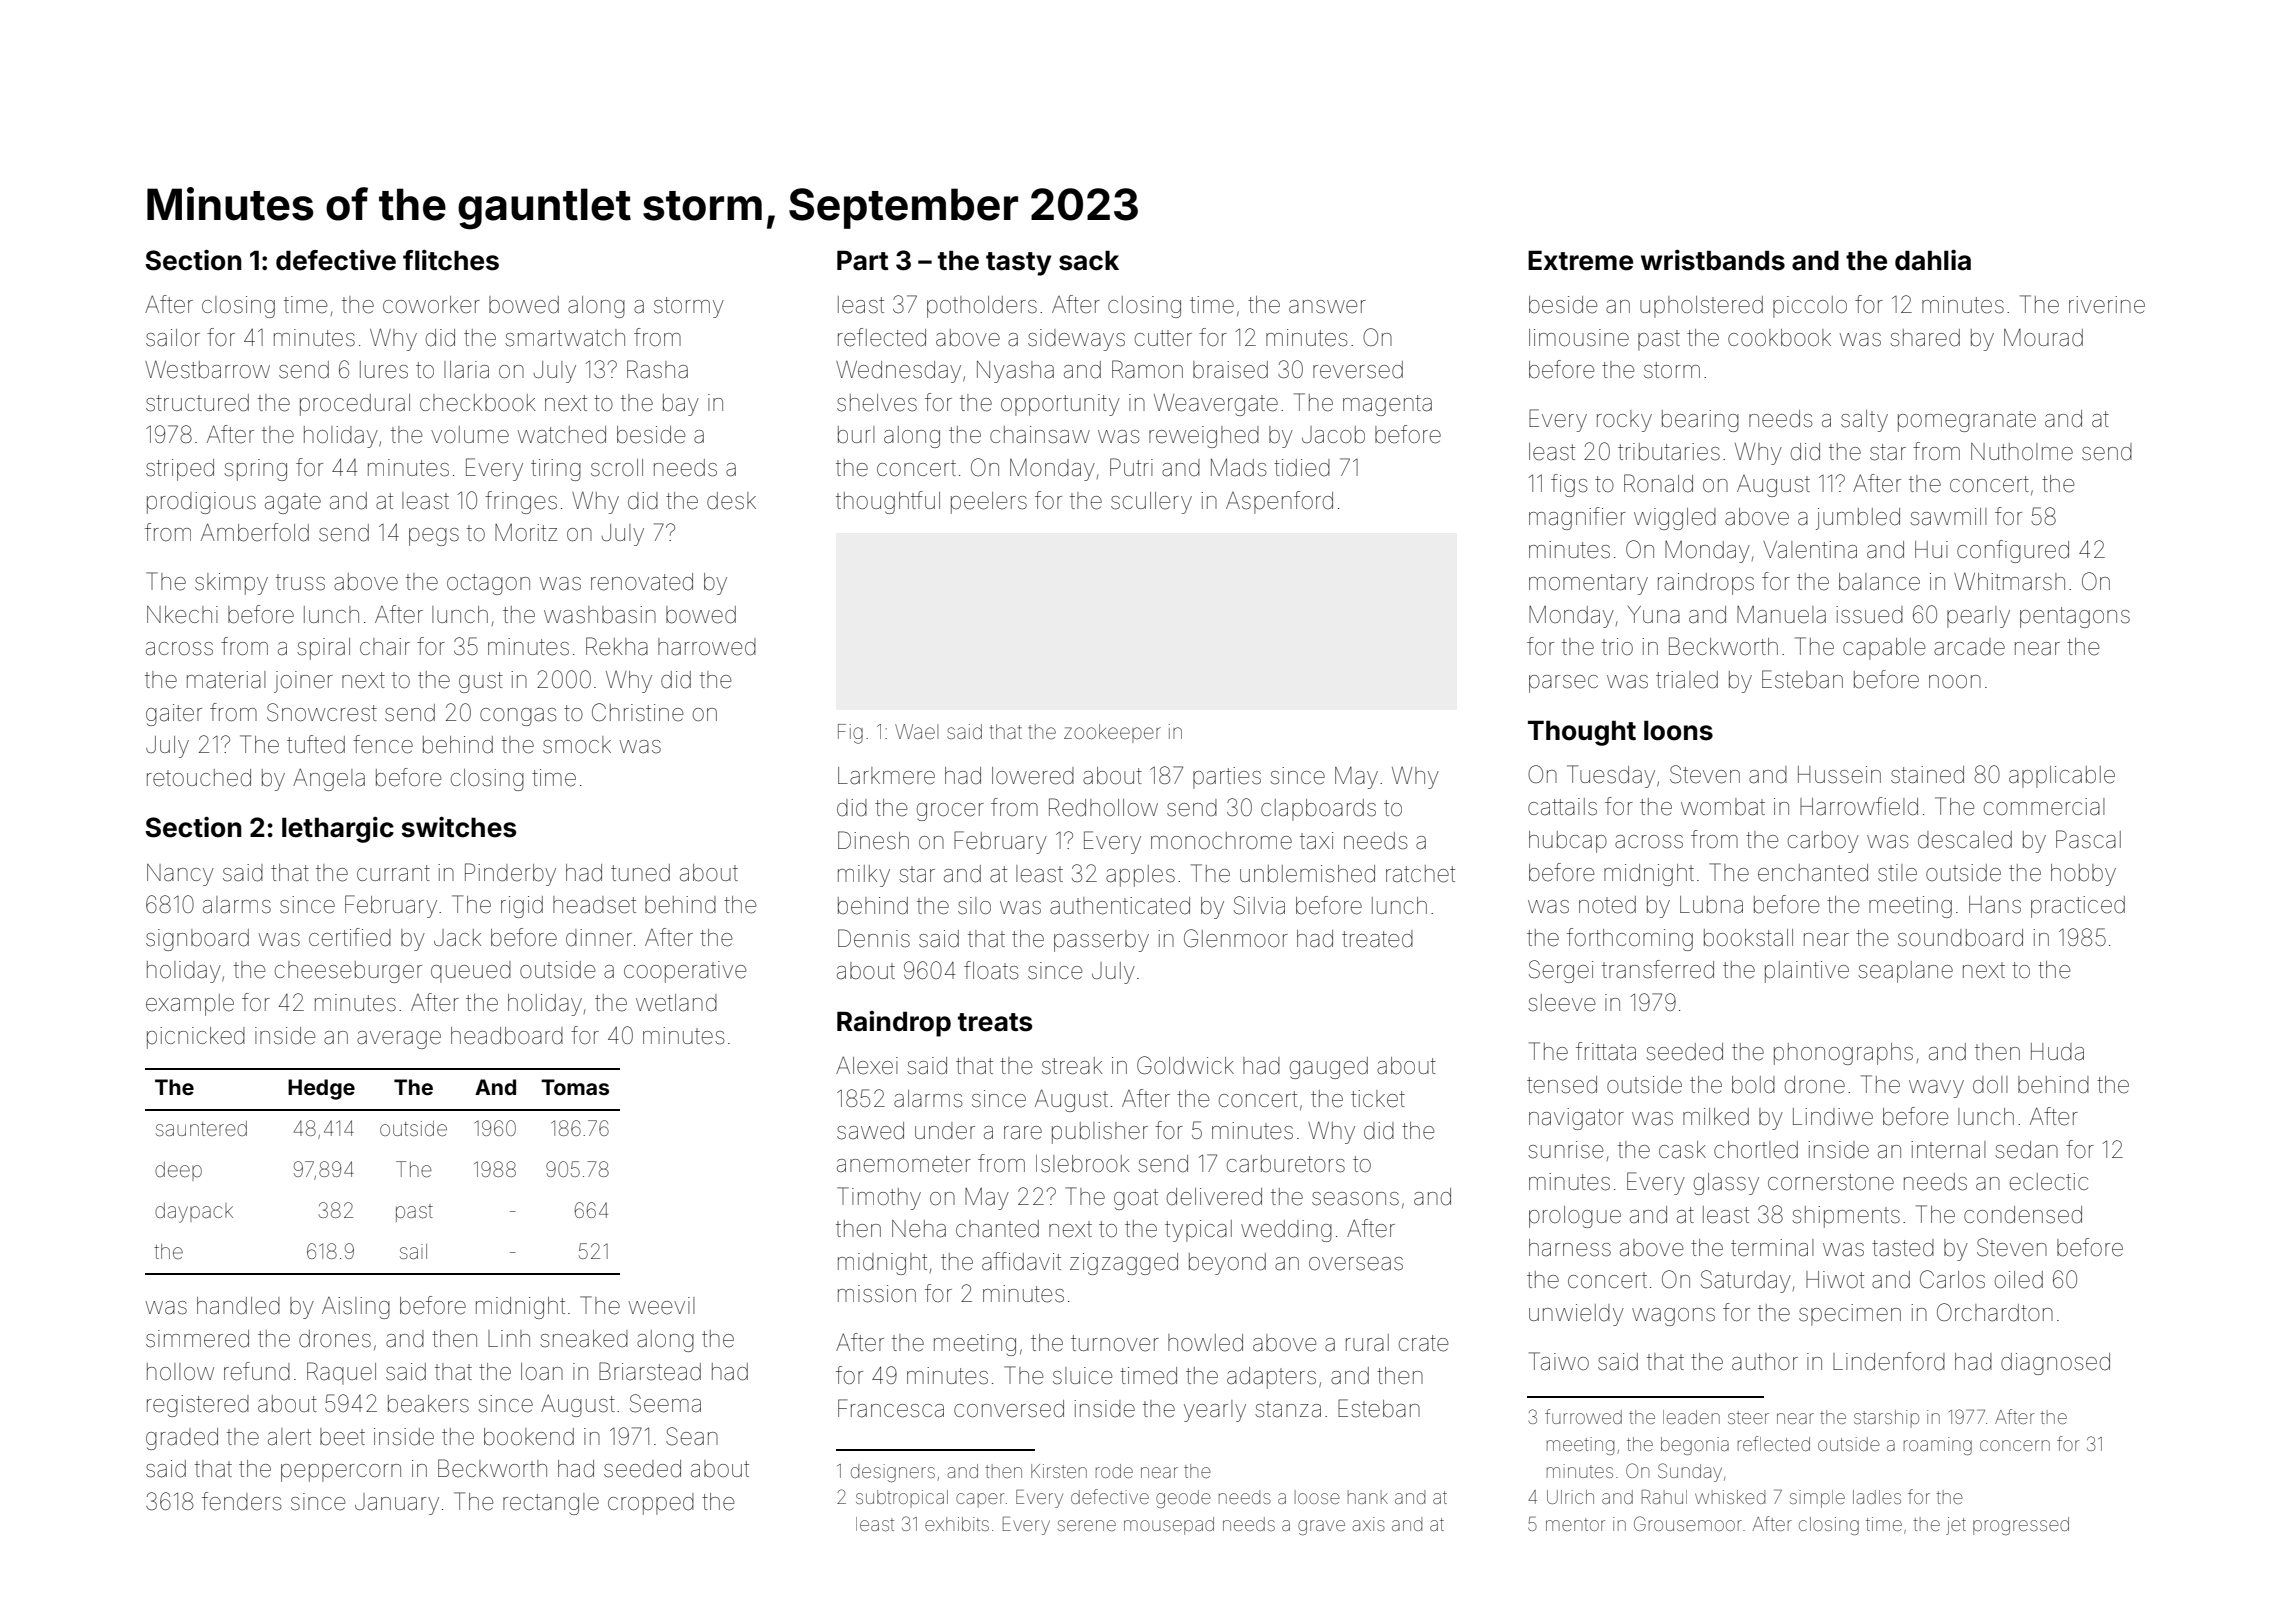 Image resolution: width=2292 pixels, height=1620 pixels. I want to click on handled, so click(238, 1306).
